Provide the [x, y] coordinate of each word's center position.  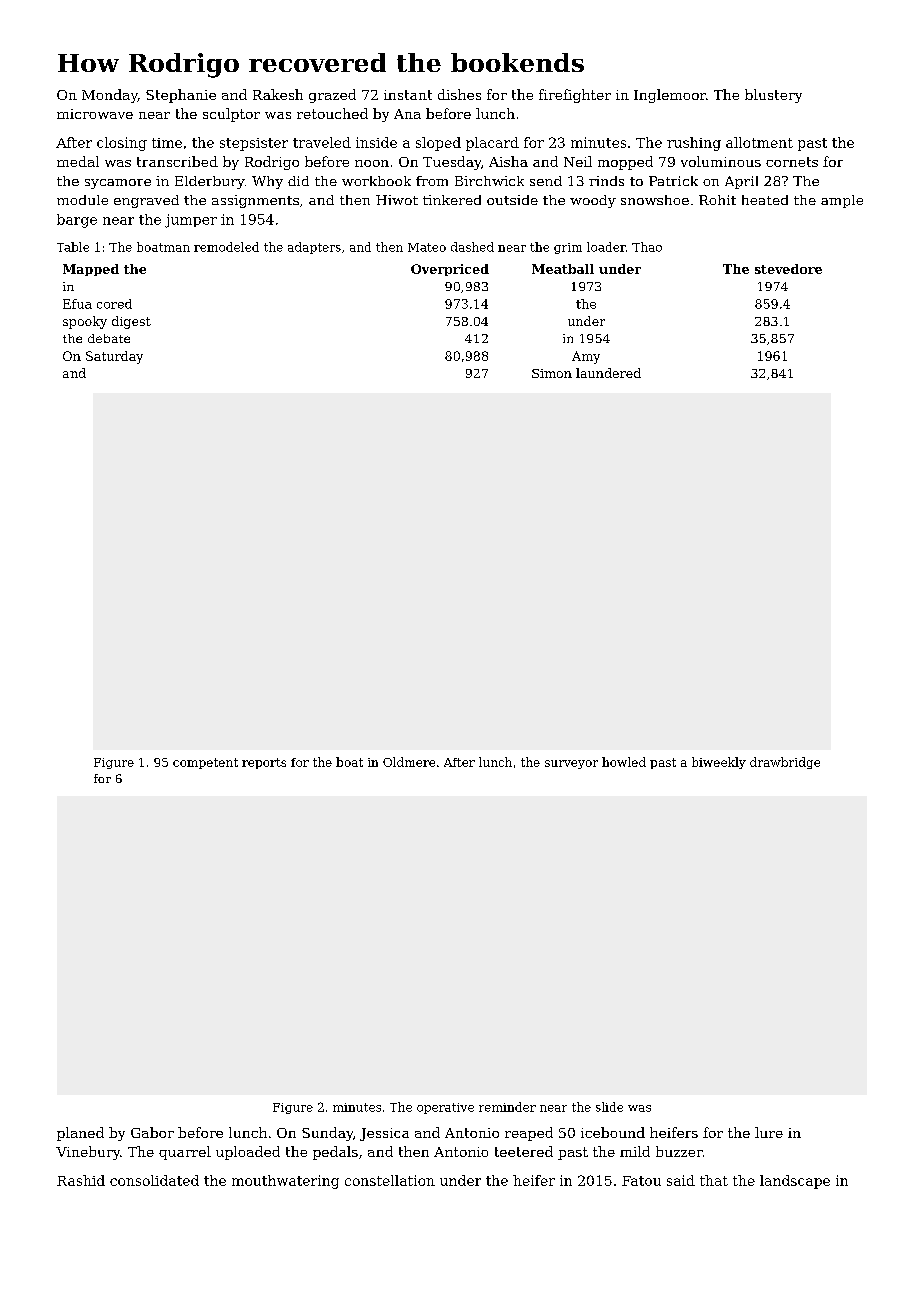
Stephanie [181, 96]
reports [264, 763]
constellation [390, 1180]
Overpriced [450, 270]
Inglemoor [670, 96]
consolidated [154, 1180]
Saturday [114, 357]
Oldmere [409, 762]
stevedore [788, 269]
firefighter [575, 96]
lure [769, 1132]
